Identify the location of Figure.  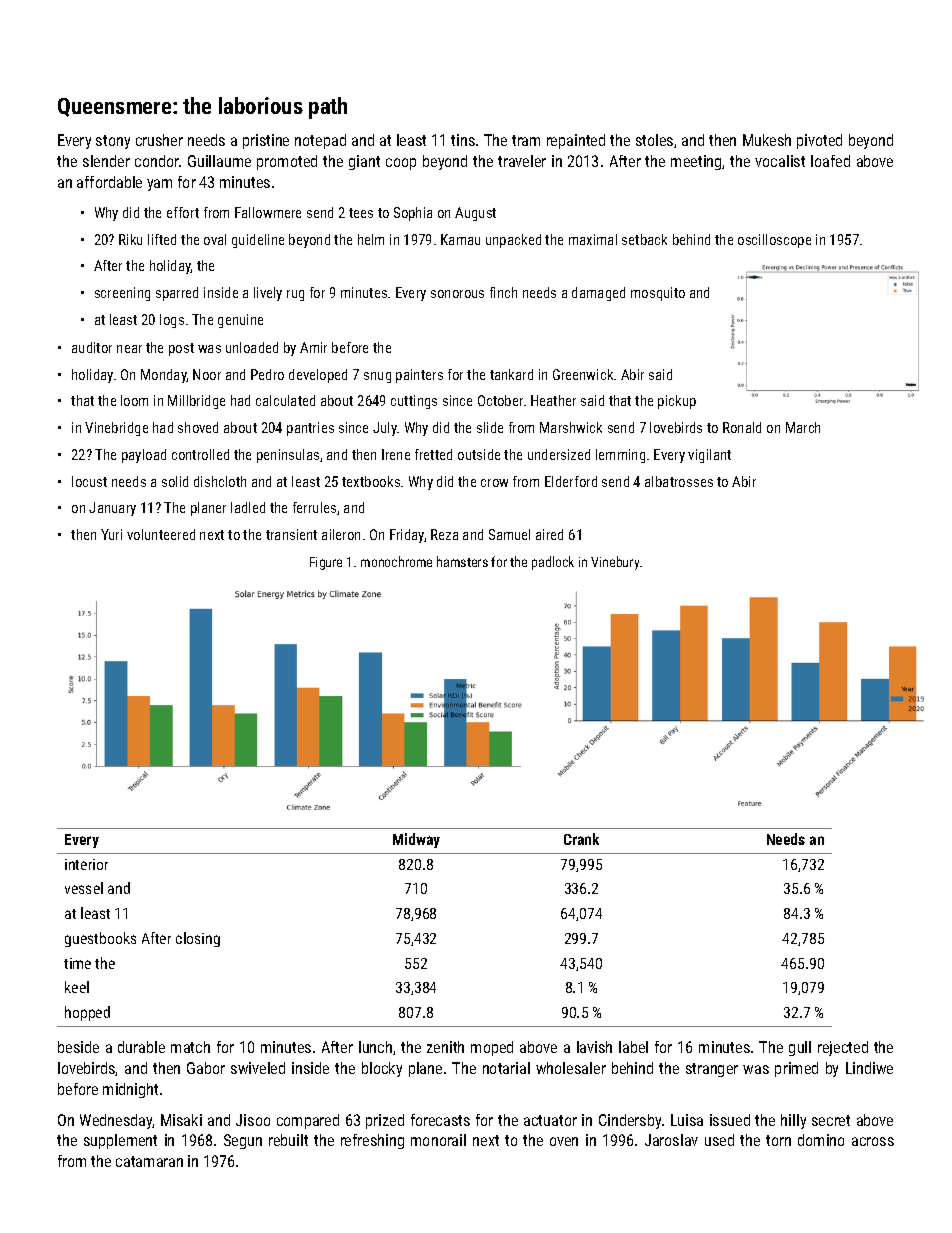
(326, 563).
